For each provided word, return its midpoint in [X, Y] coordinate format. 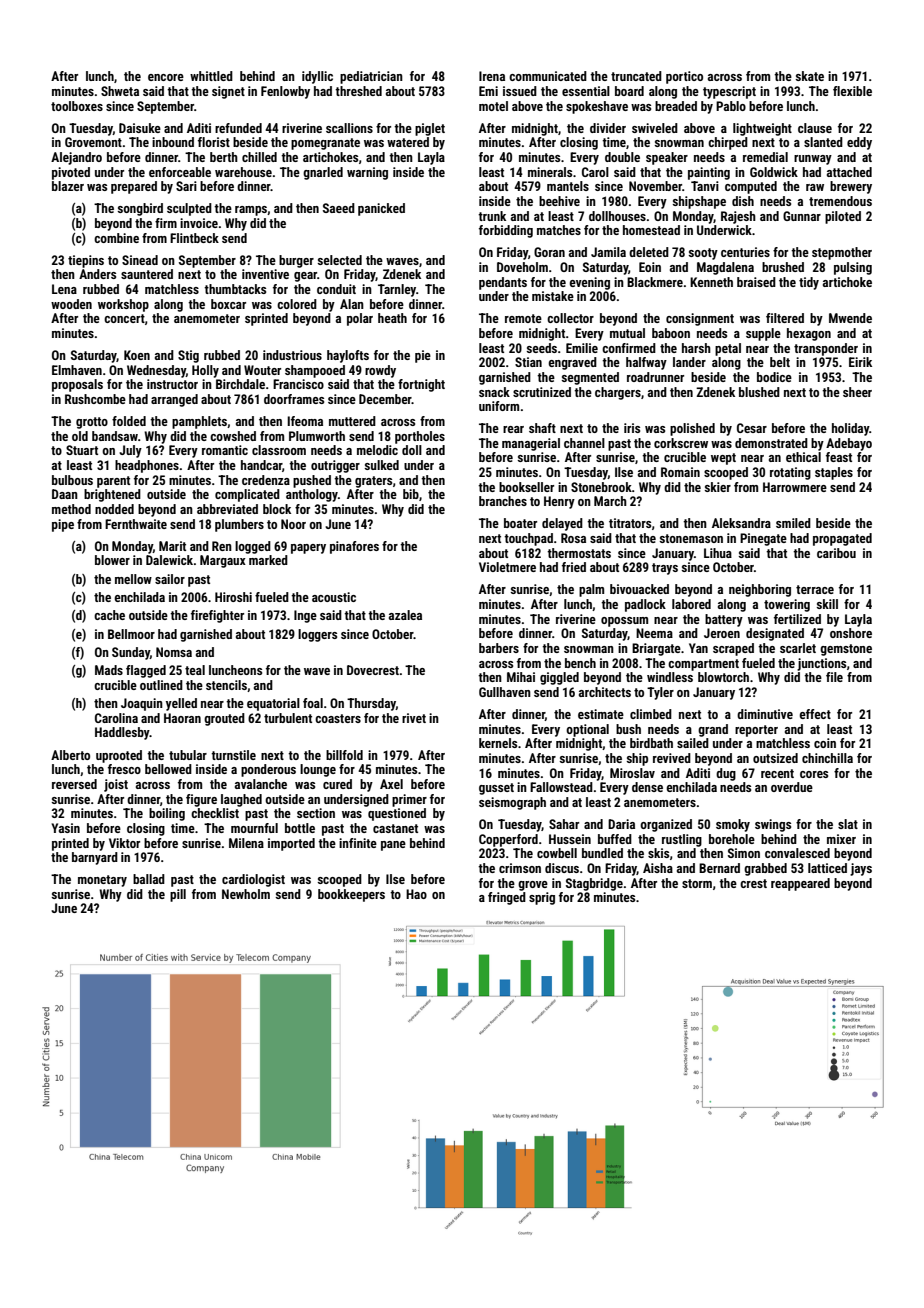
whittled [211, 76]
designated [775, 634]
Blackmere [655, 282]
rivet [414, 718]
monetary [102, 881]
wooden [71, 304]
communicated [548, 76]
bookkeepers [351, 895]
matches [559, 230]
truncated [636, 76]
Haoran [182, 718]
